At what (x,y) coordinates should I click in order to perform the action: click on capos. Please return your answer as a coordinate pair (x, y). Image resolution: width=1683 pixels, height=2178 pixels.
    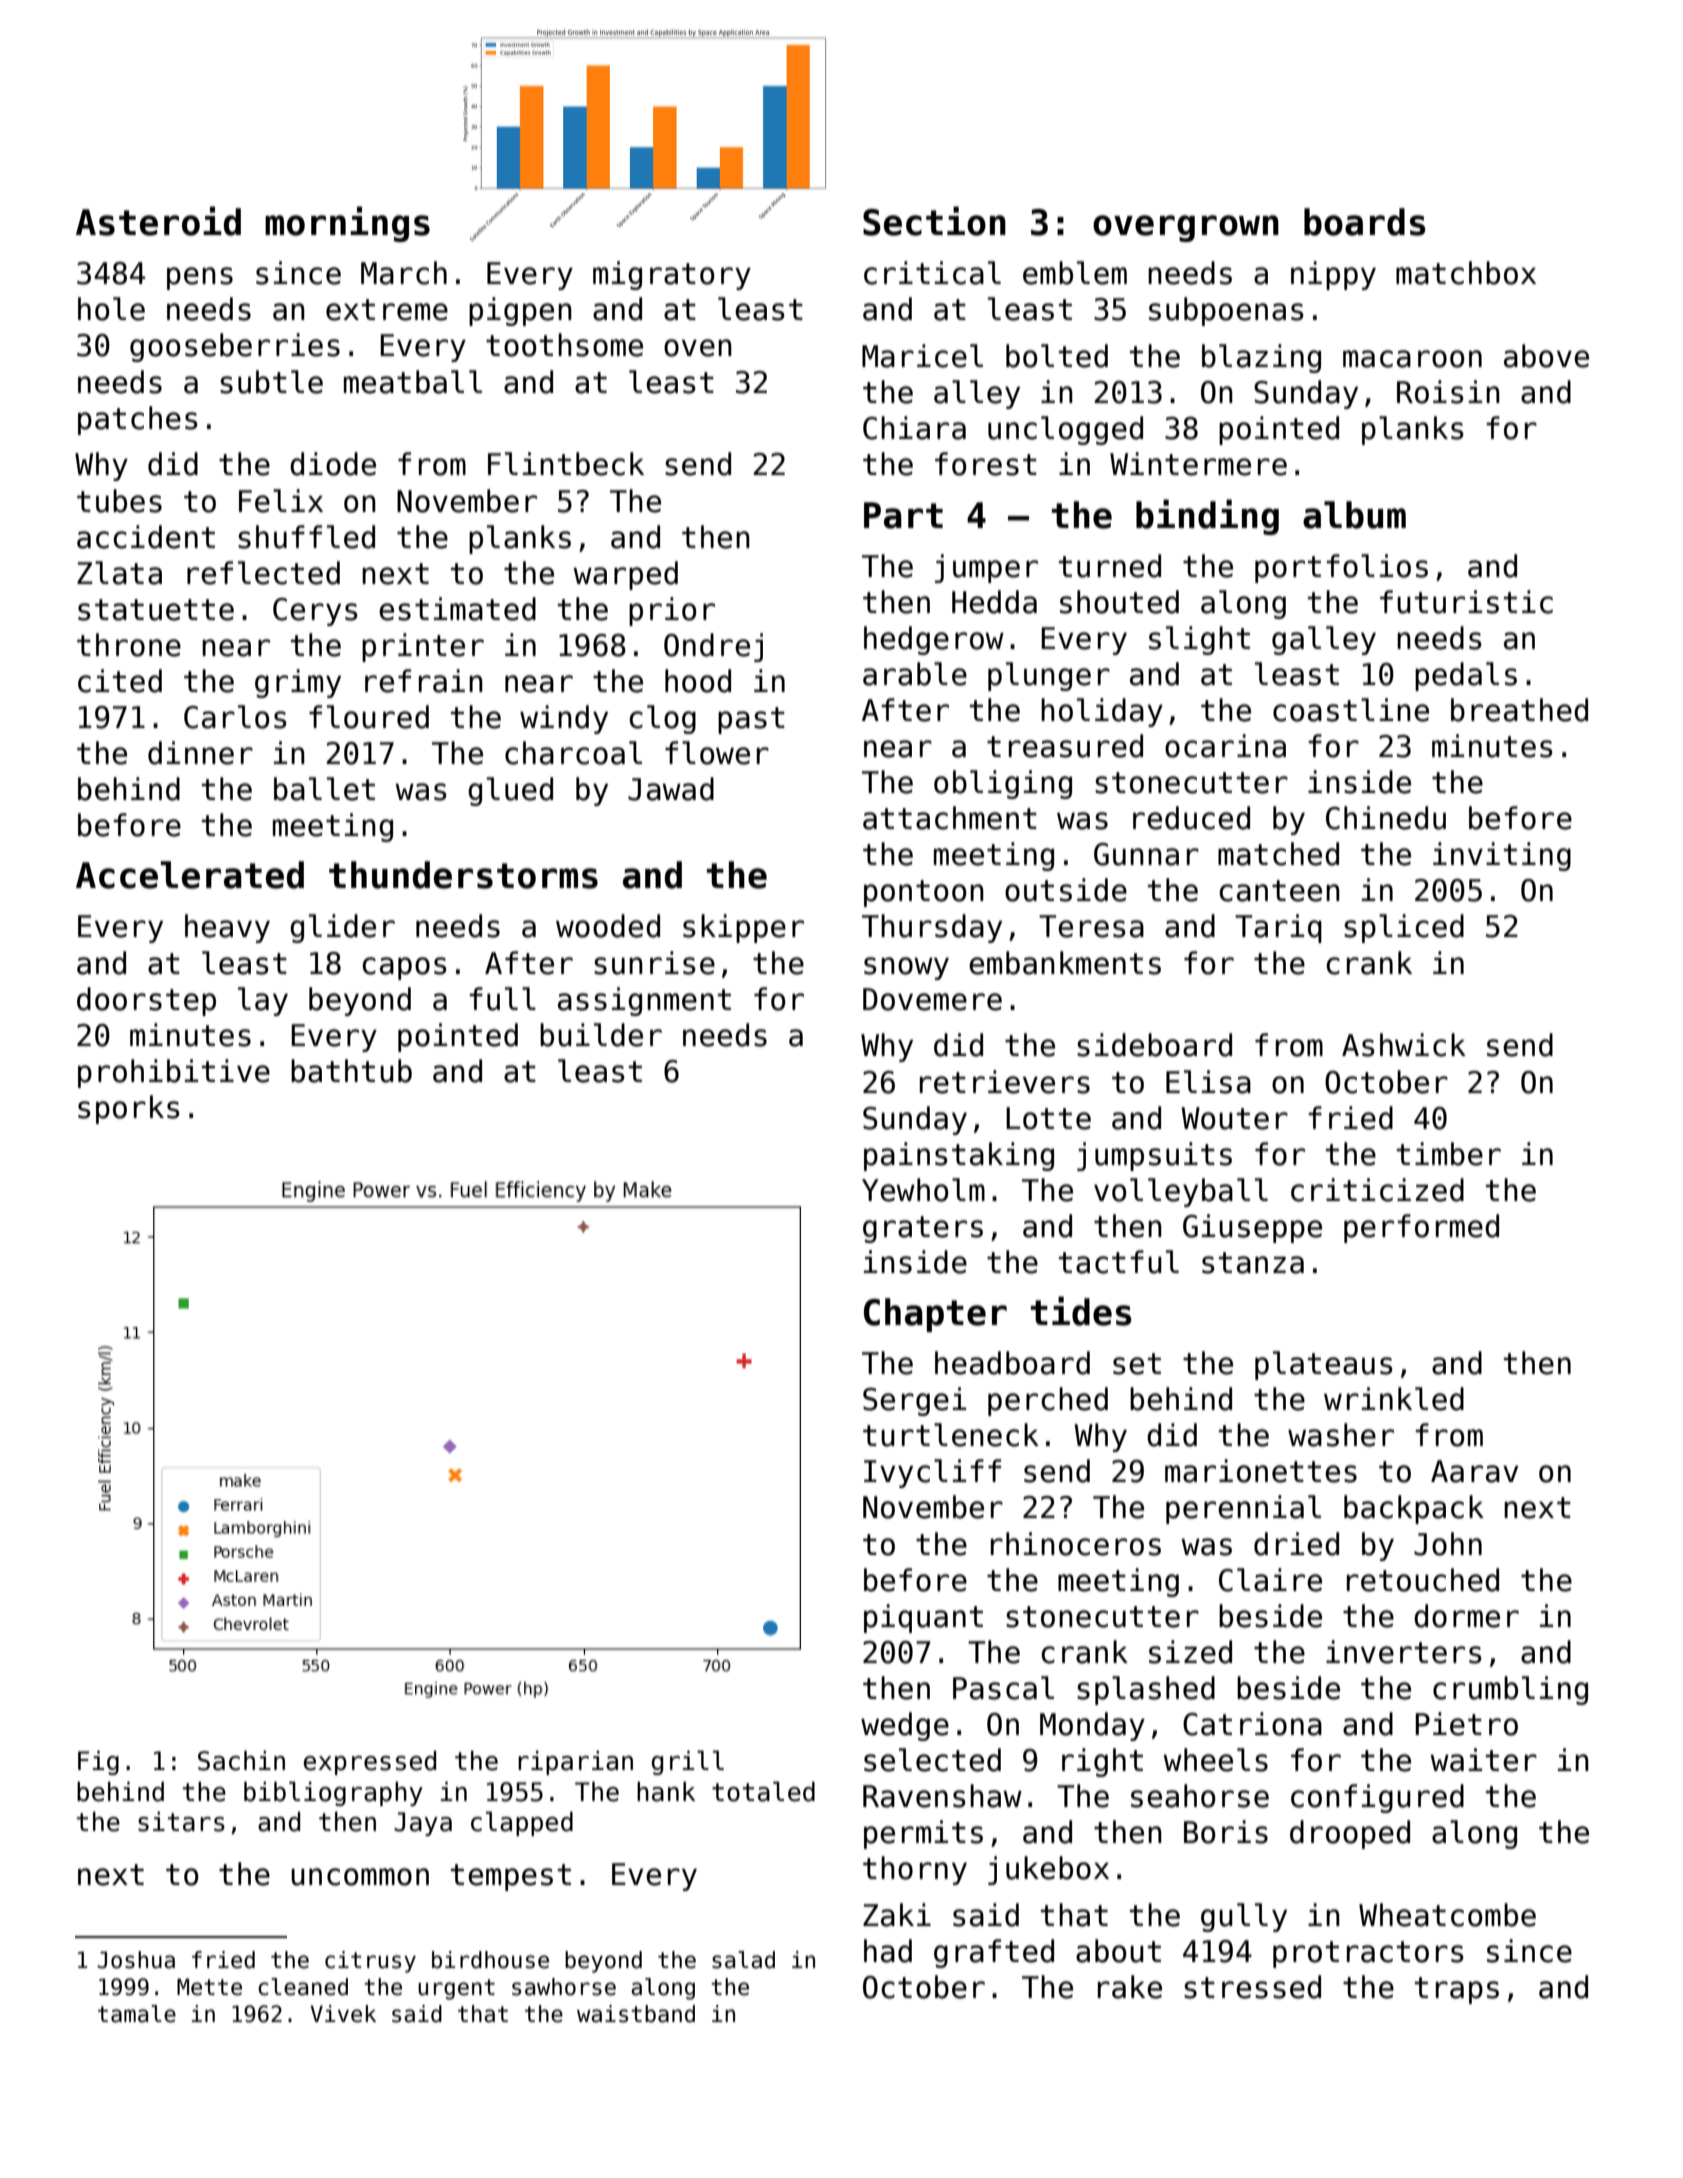
    Looking at the image, I should click on (404, 968).
